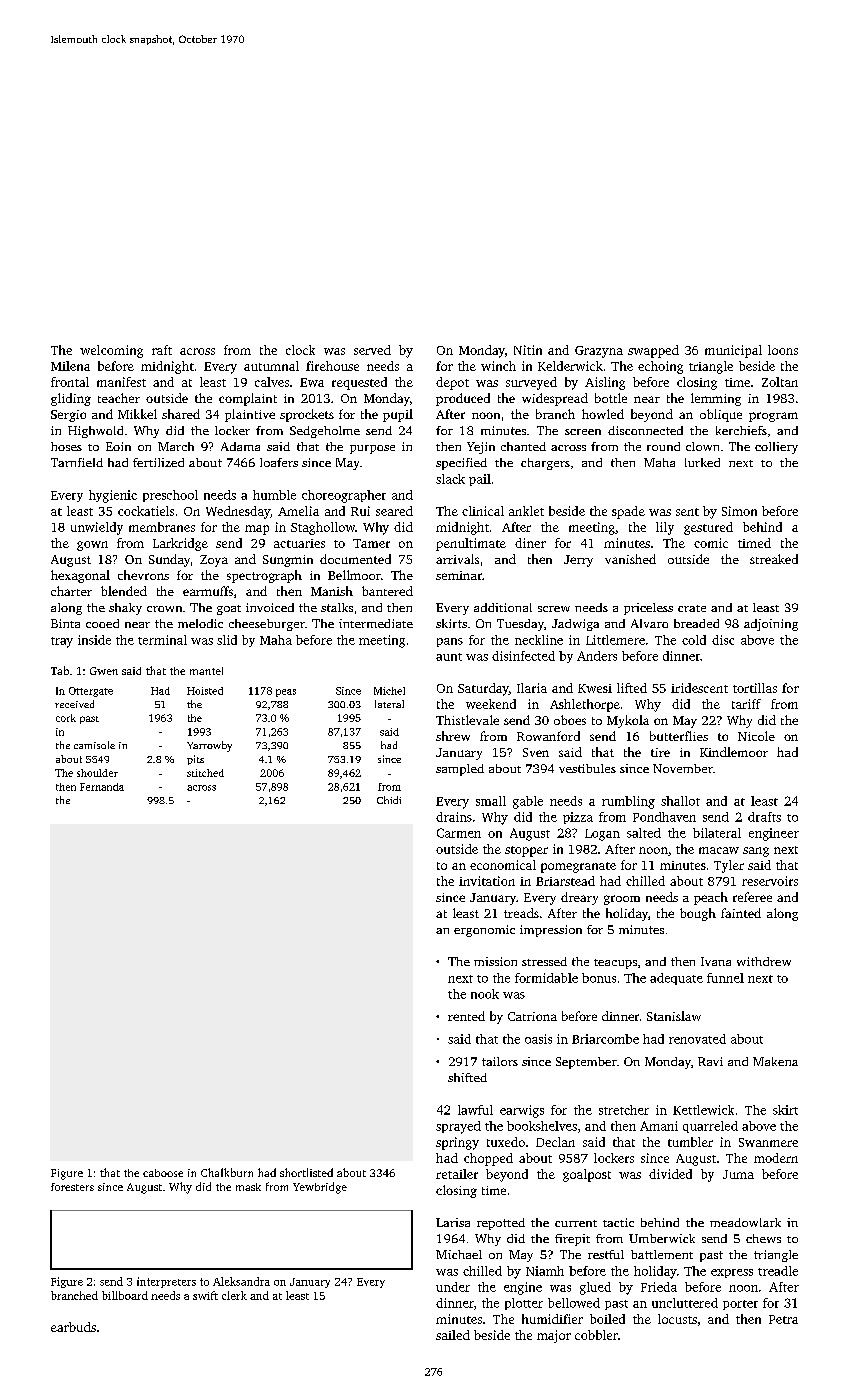  What do you see at coordinates (484, 931) in the page?
I see `ergonomic` at bounding box center [484, 931].
